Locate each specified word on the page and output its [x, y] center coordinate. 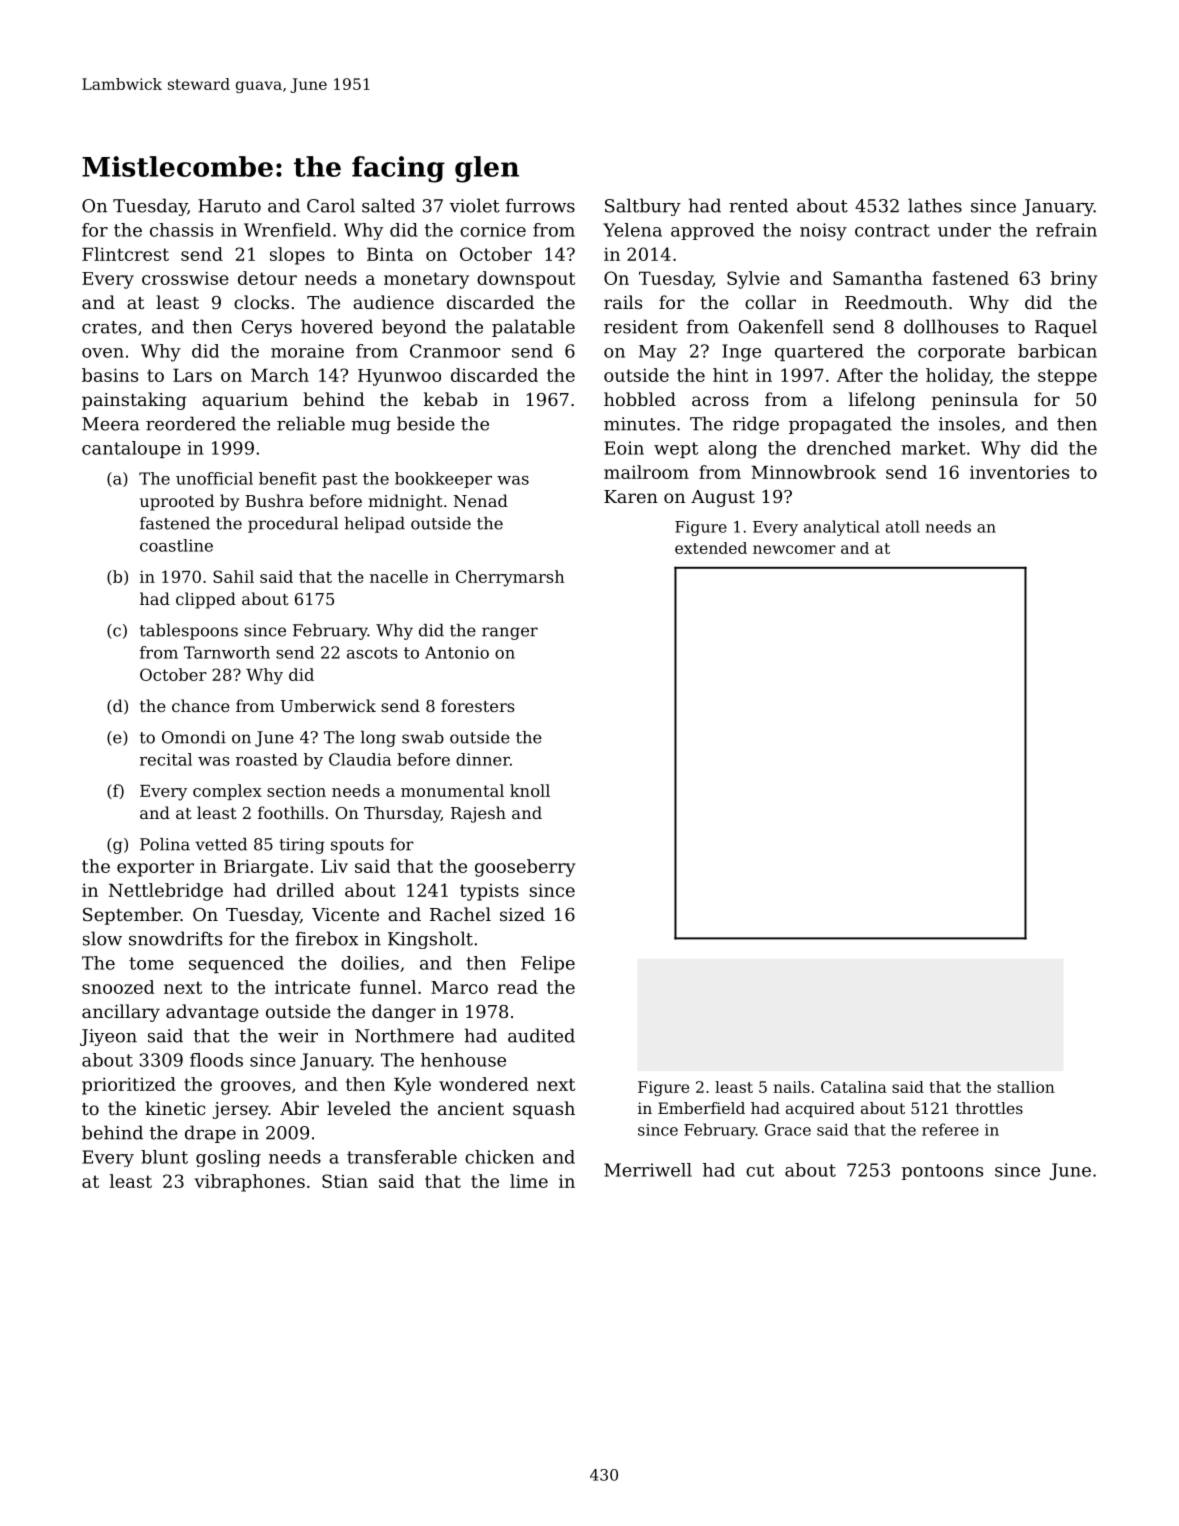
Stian [345, 1181]
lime [529, 1181]
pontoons [942, 1172]
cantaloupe [131, 449]
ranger [510, 633]
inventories [1019, 472]
